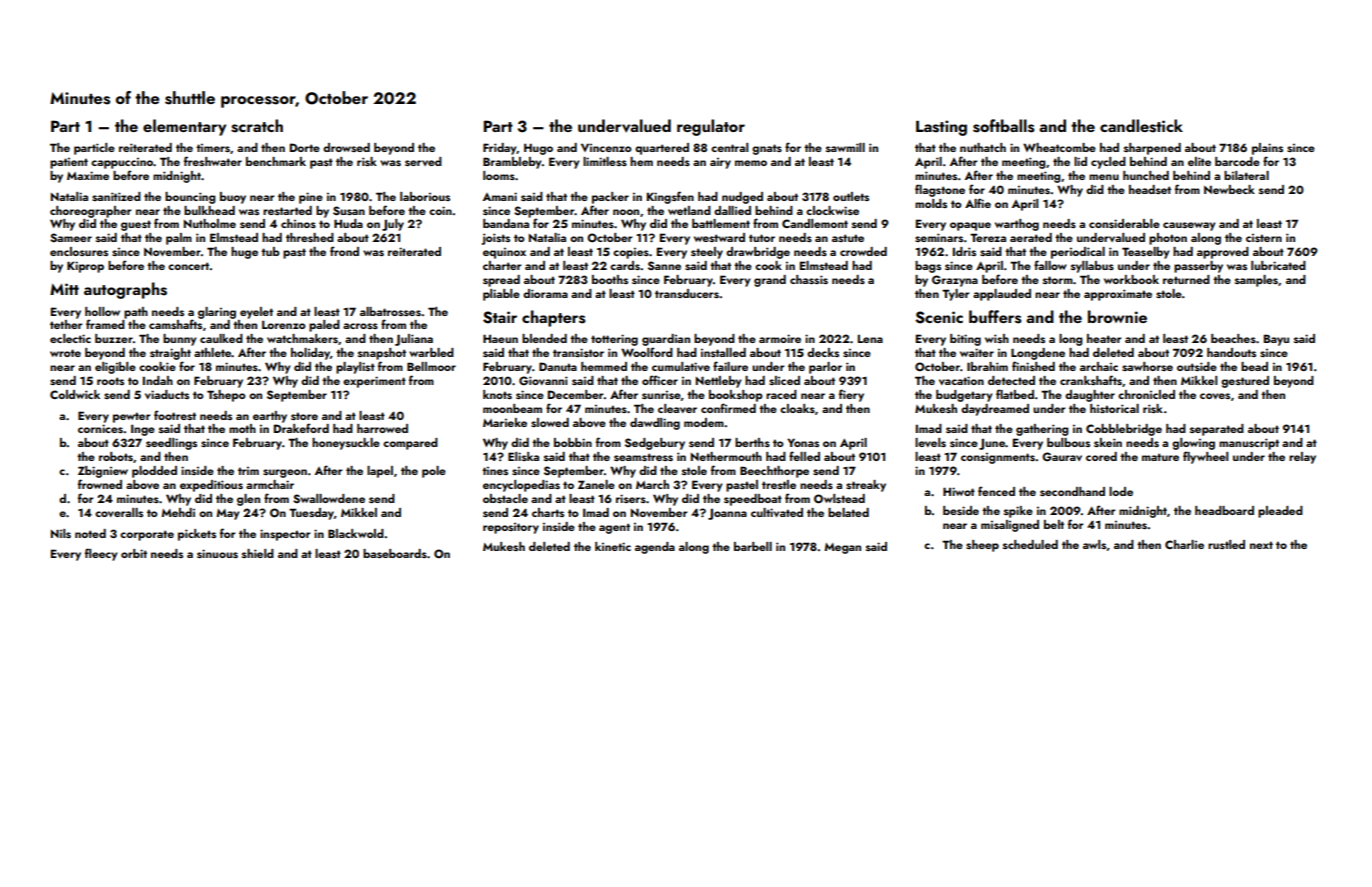 Image resolution: width=1372 pixels, height=887 pixels. What do you see at coordinates (1104, 338) in the screenshot?
I see `heater` at bounding box center [1104, 338].
